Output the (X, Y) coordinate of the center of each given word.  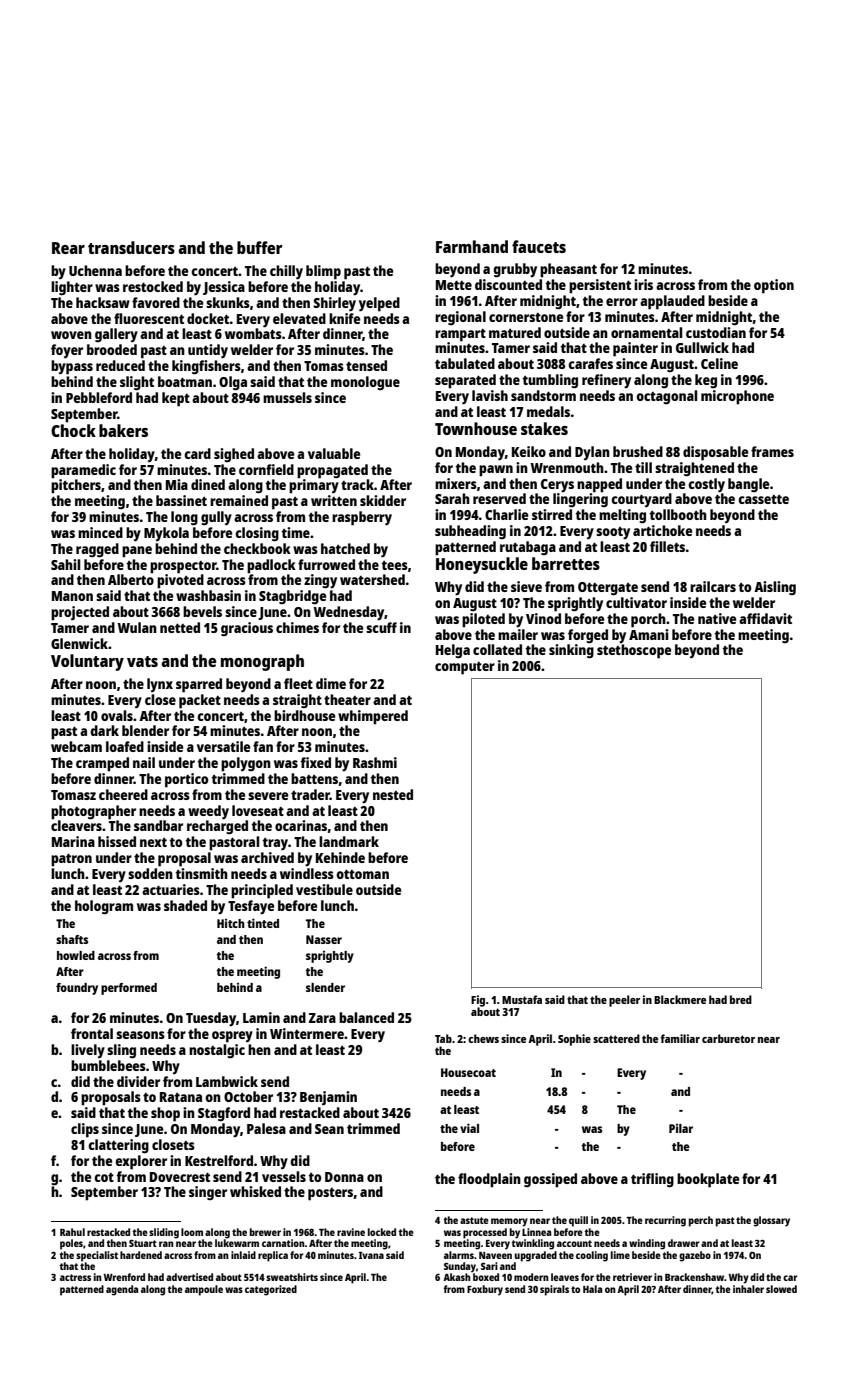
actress (75, 1277)
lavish (490, 395)
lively (88, 1051)
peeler (624, 1001)
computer (465, 668)
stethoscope (634, 651)
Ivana (371, 1255)
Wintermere (307, 1033)
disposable (715, 453)
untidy (208, 351)
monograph (262, 662)
